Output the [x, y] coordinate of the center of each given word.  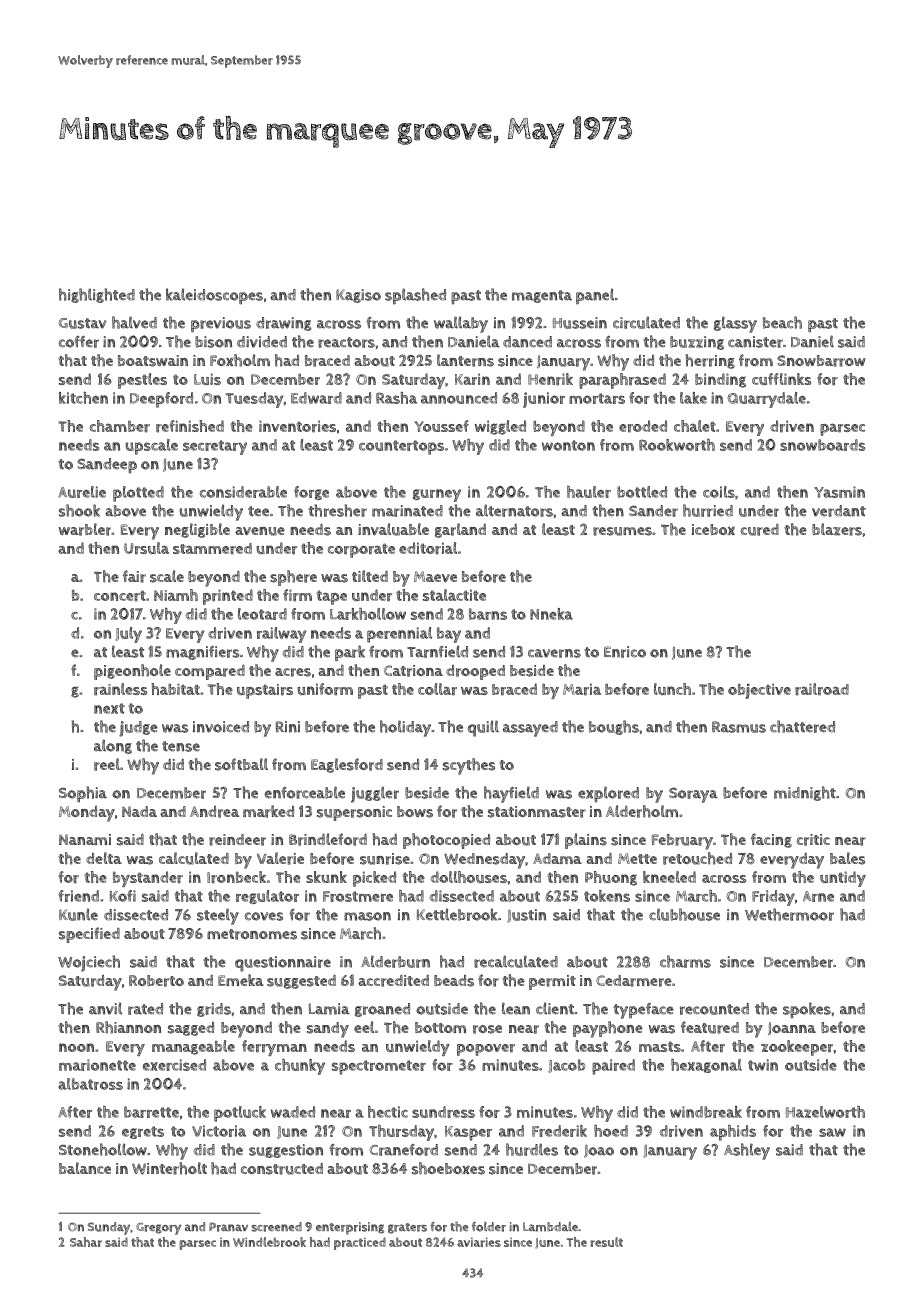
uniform [325, 689]
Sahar [86, 1242]
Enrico [625, 652]
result [606, 1242]
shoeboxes [448, 1168]
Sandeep [107, 466]
